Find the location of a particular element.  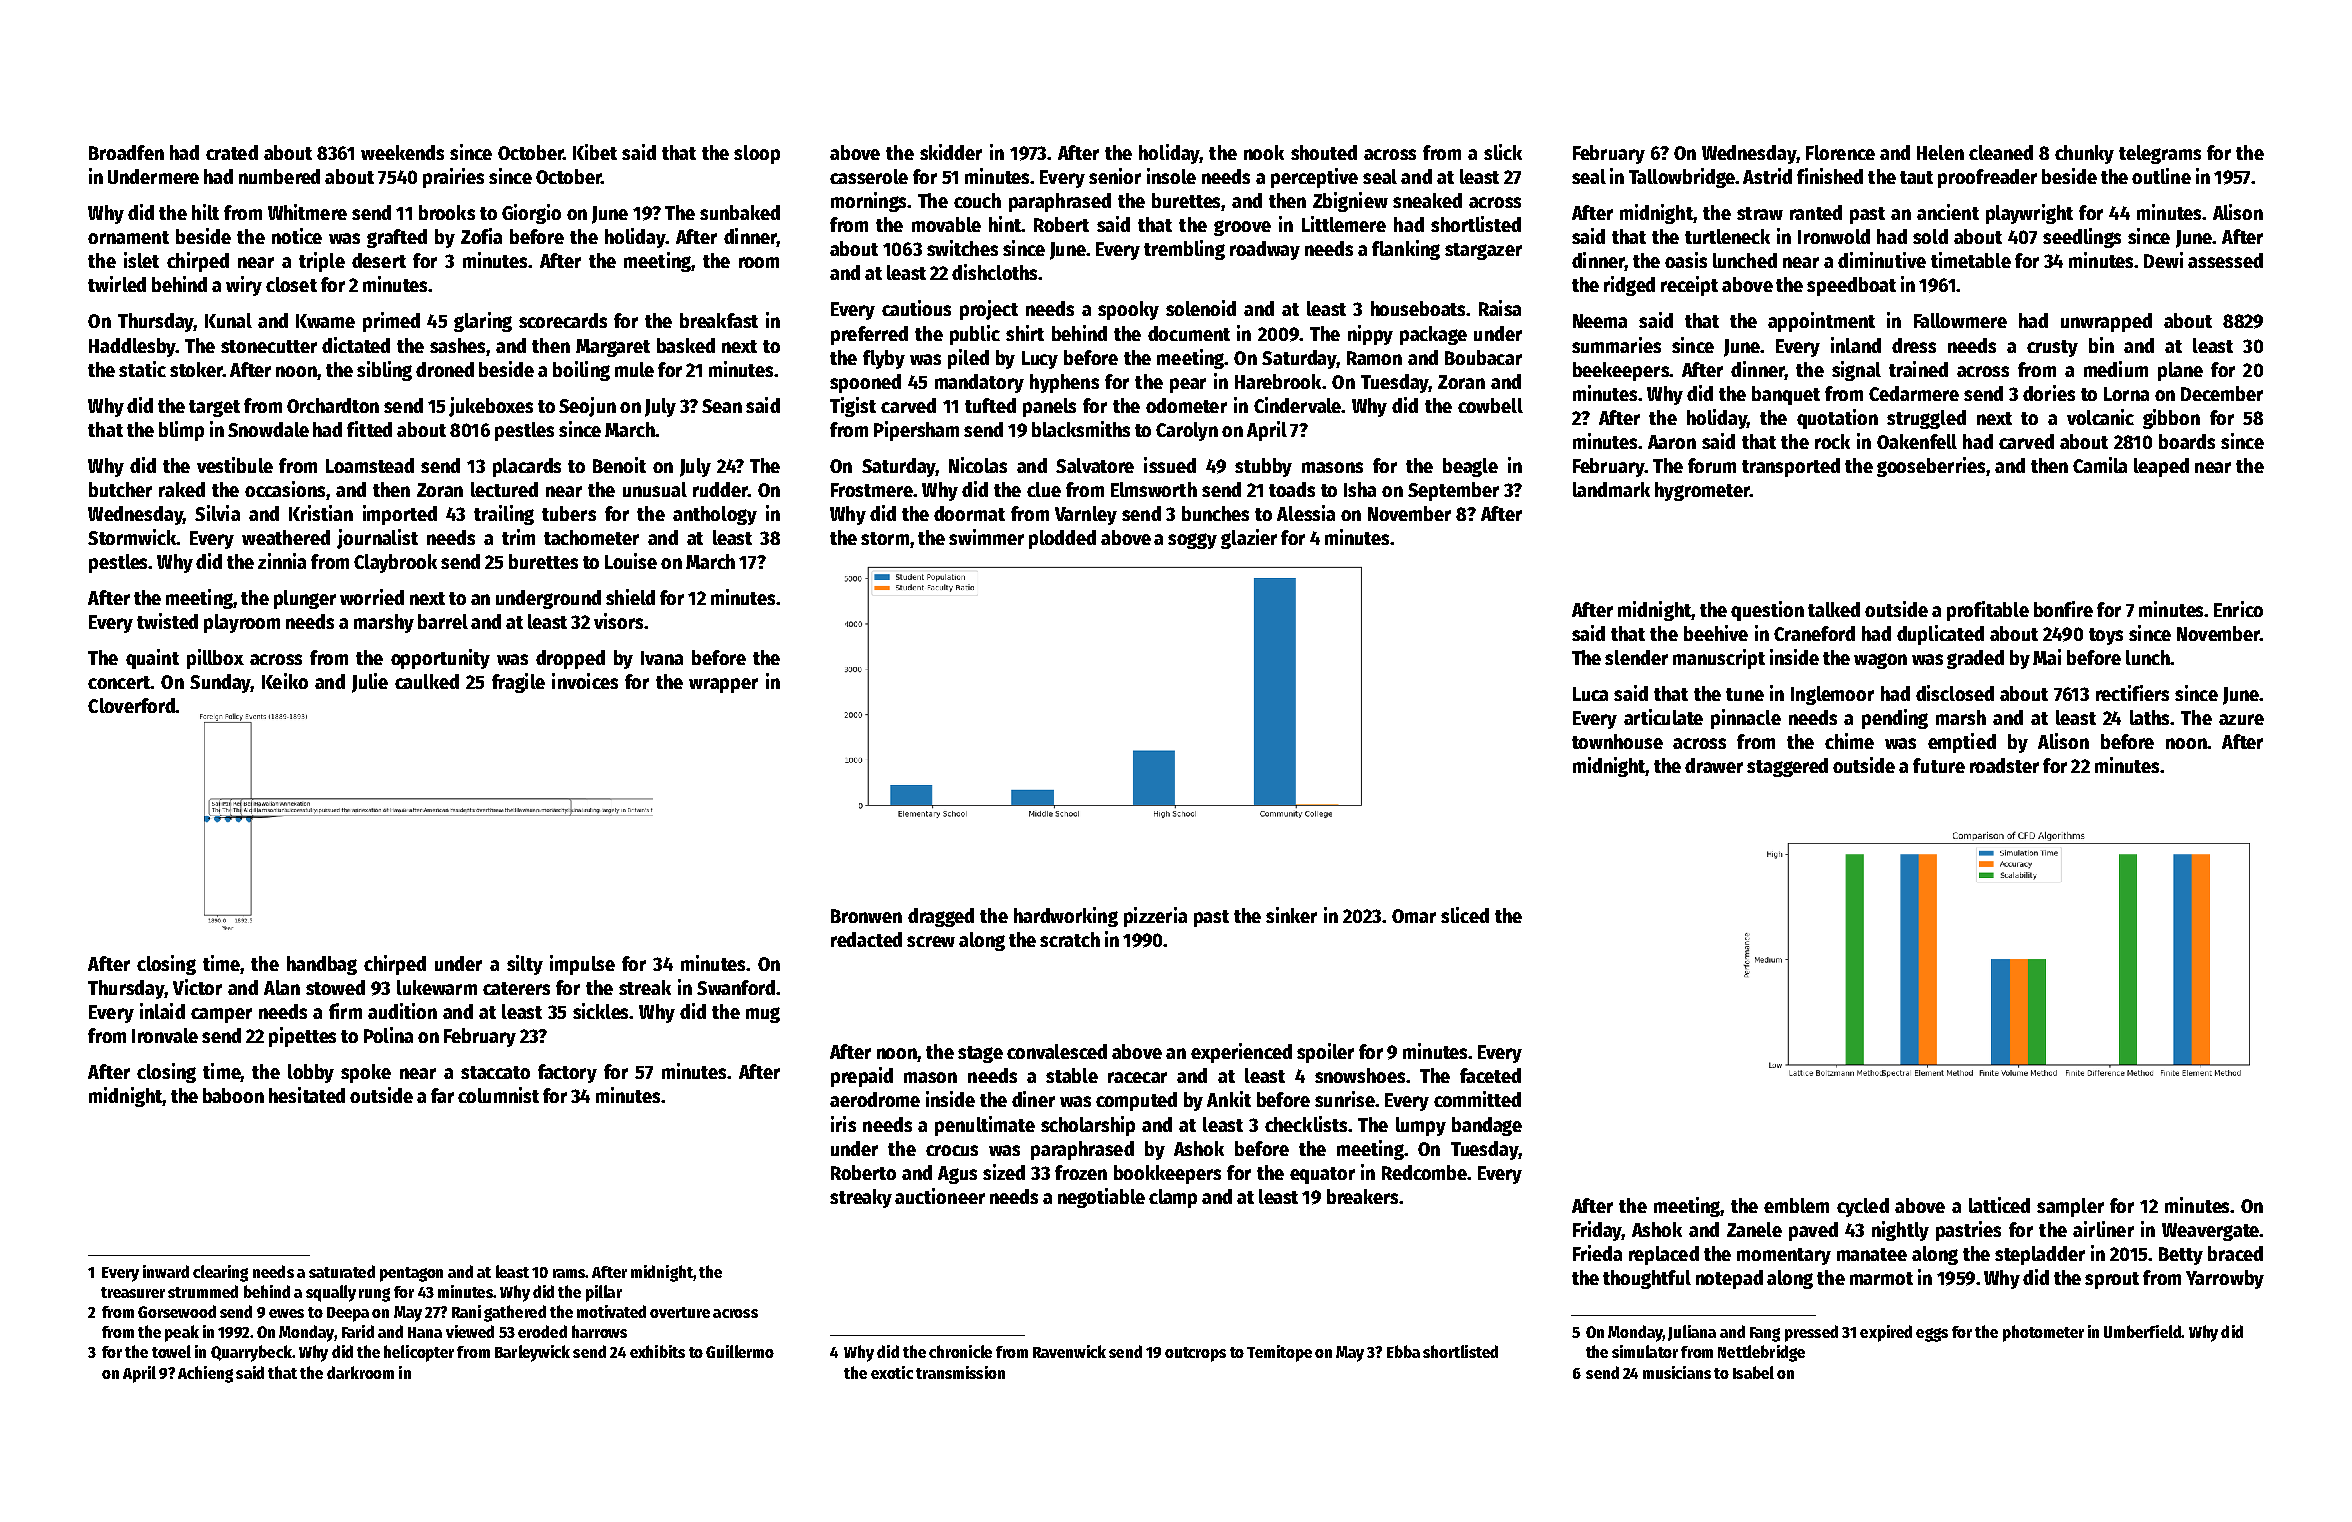

hygrometer is located at coordinates (1702, 491).
